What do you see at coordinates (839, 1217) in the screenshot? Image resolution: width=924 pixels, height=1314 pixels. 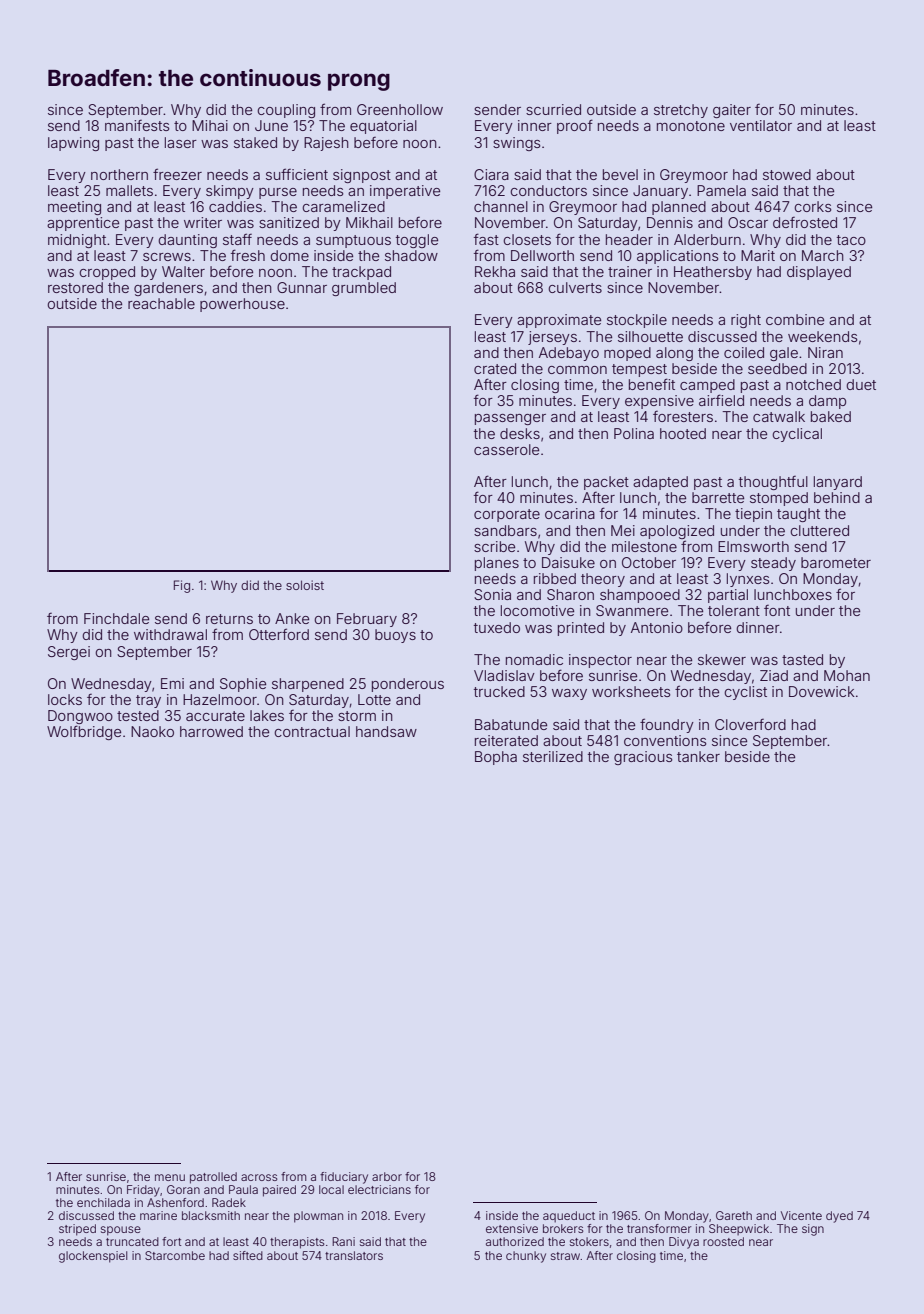 I see `dyed` at bounding box center [839, 1217].
